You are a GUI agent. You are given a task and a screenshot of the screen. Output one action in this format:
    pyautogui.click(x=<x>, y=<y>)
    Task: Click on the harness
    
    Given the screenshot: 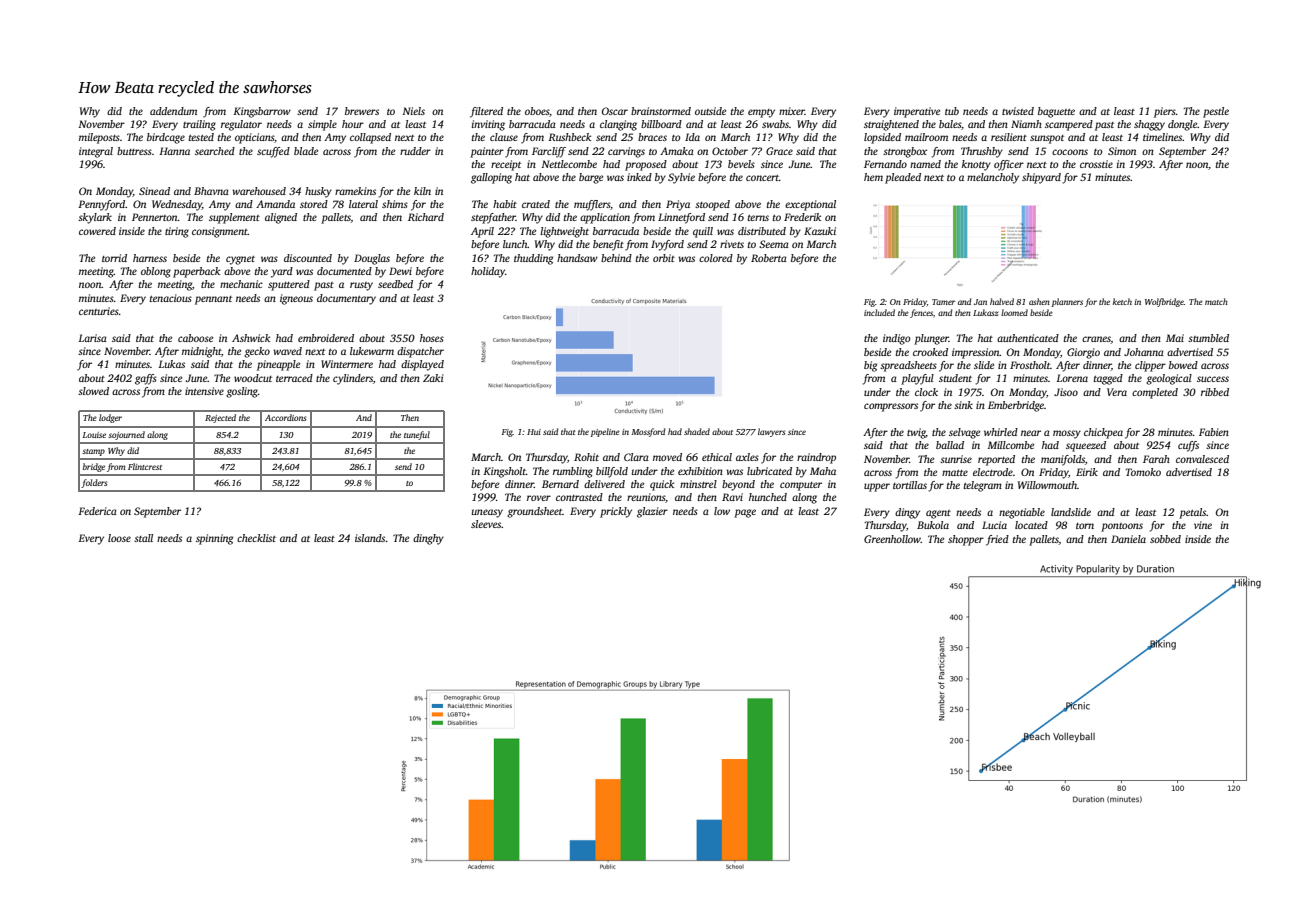 What is the action you would take?
    pyautogui.click(x=150, y=258)
